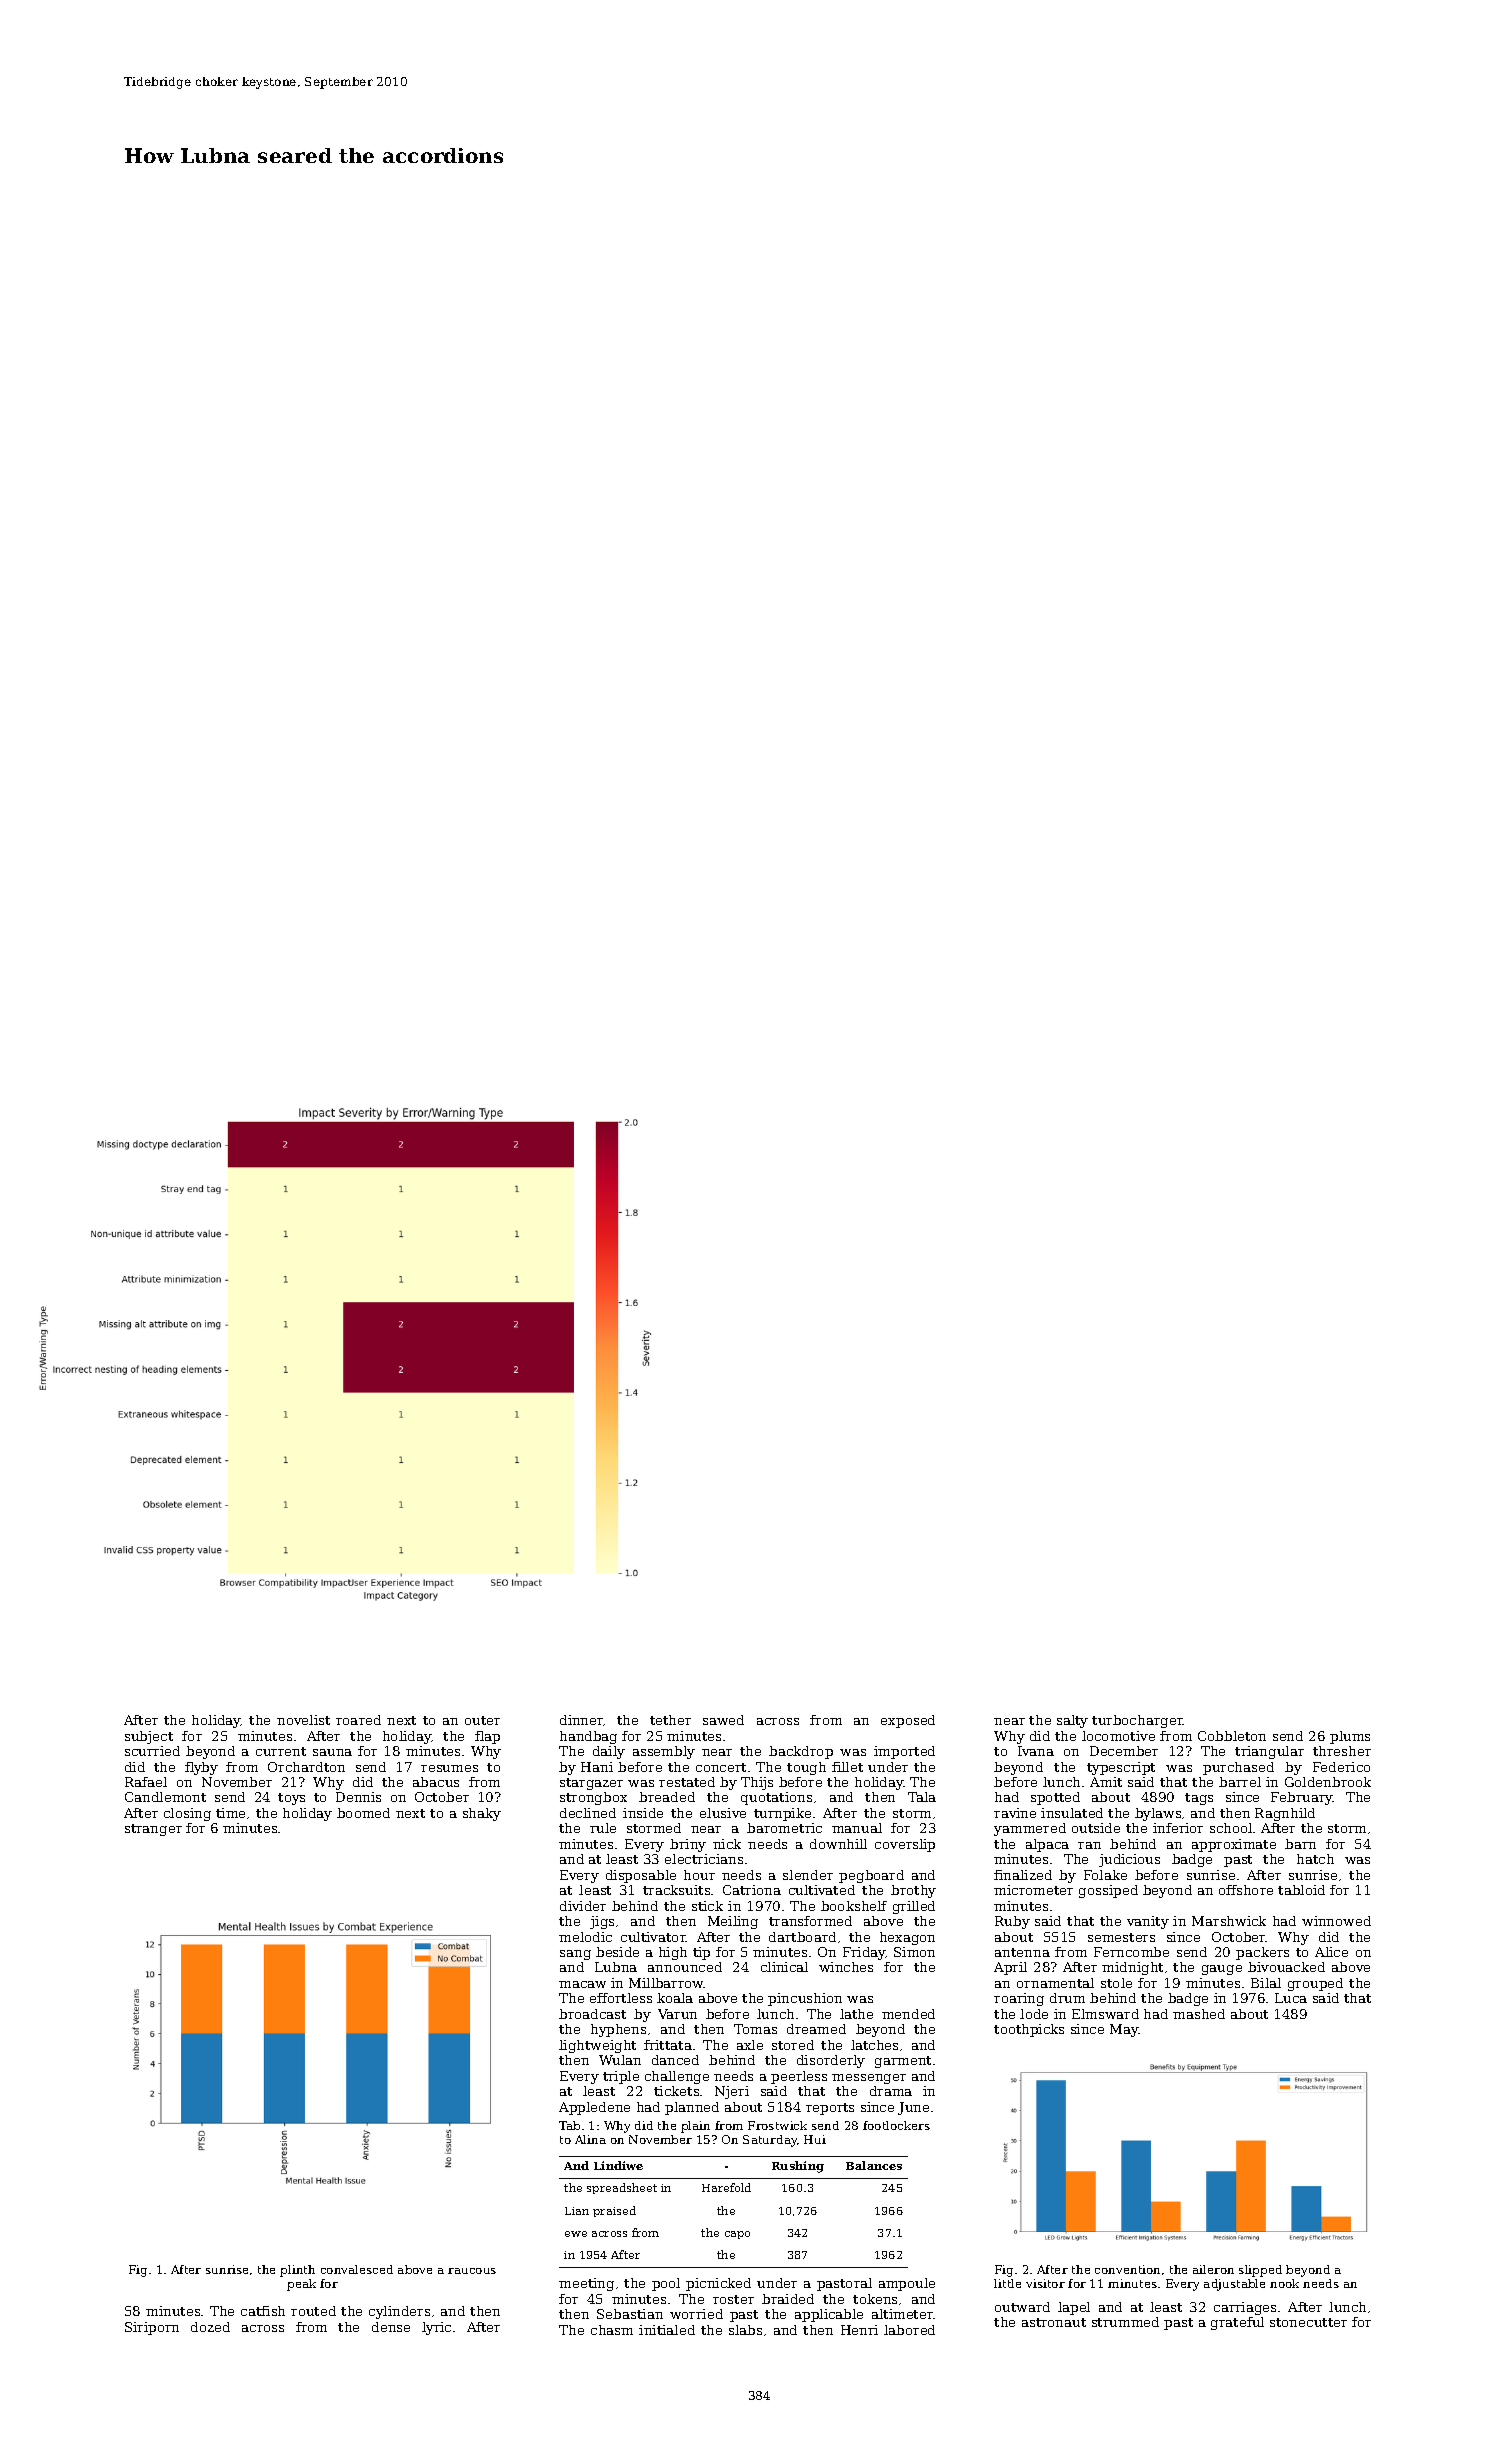 Image resolution: width=1496 pixels, height=2464 pixels. What do you see at coordinates (907, 1938) in the page?
I see `hexagon` at bounding box center [907, 1938].
